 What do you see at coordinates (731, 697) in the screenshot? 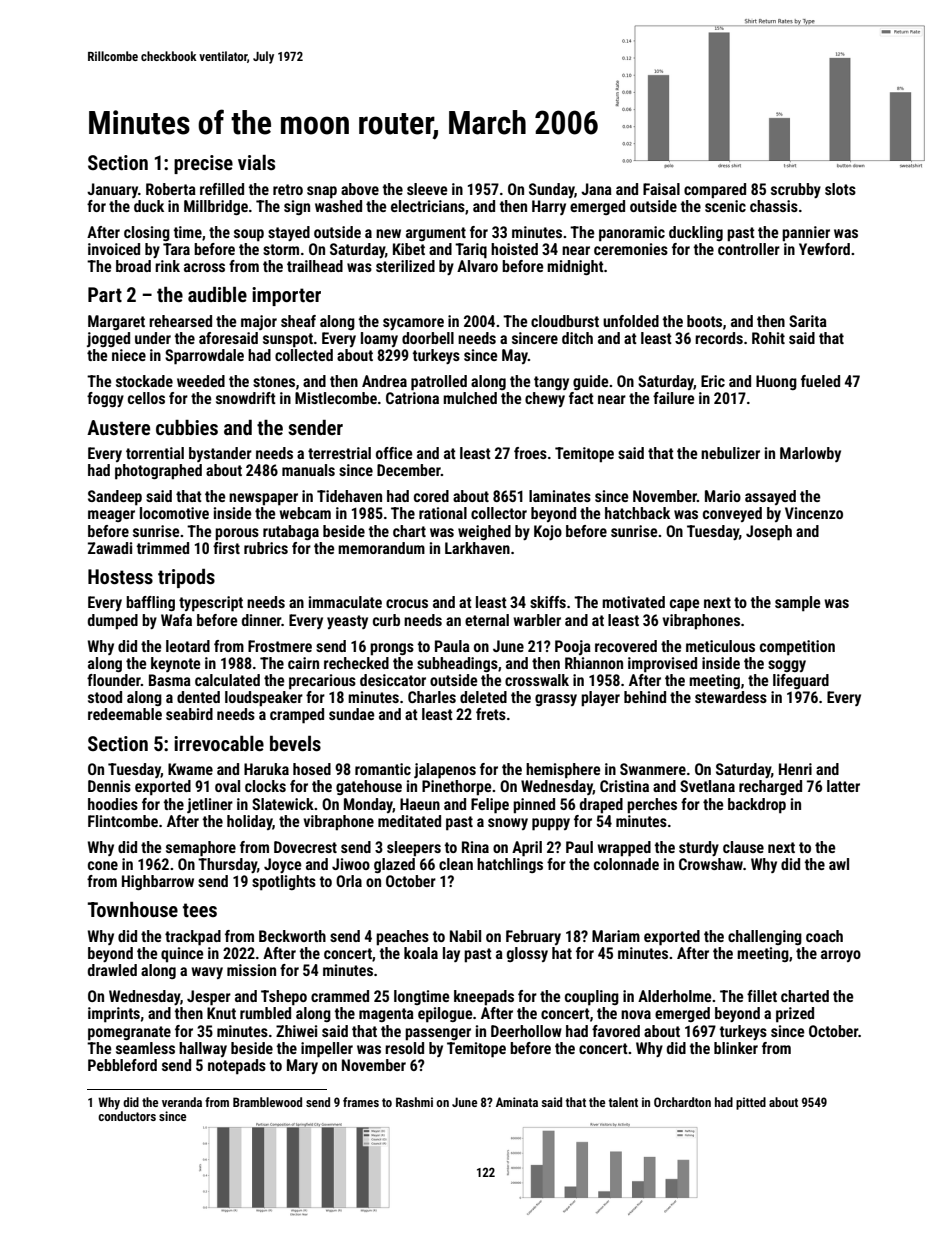
I see `stewardess` at bounding box center [731, 697].
